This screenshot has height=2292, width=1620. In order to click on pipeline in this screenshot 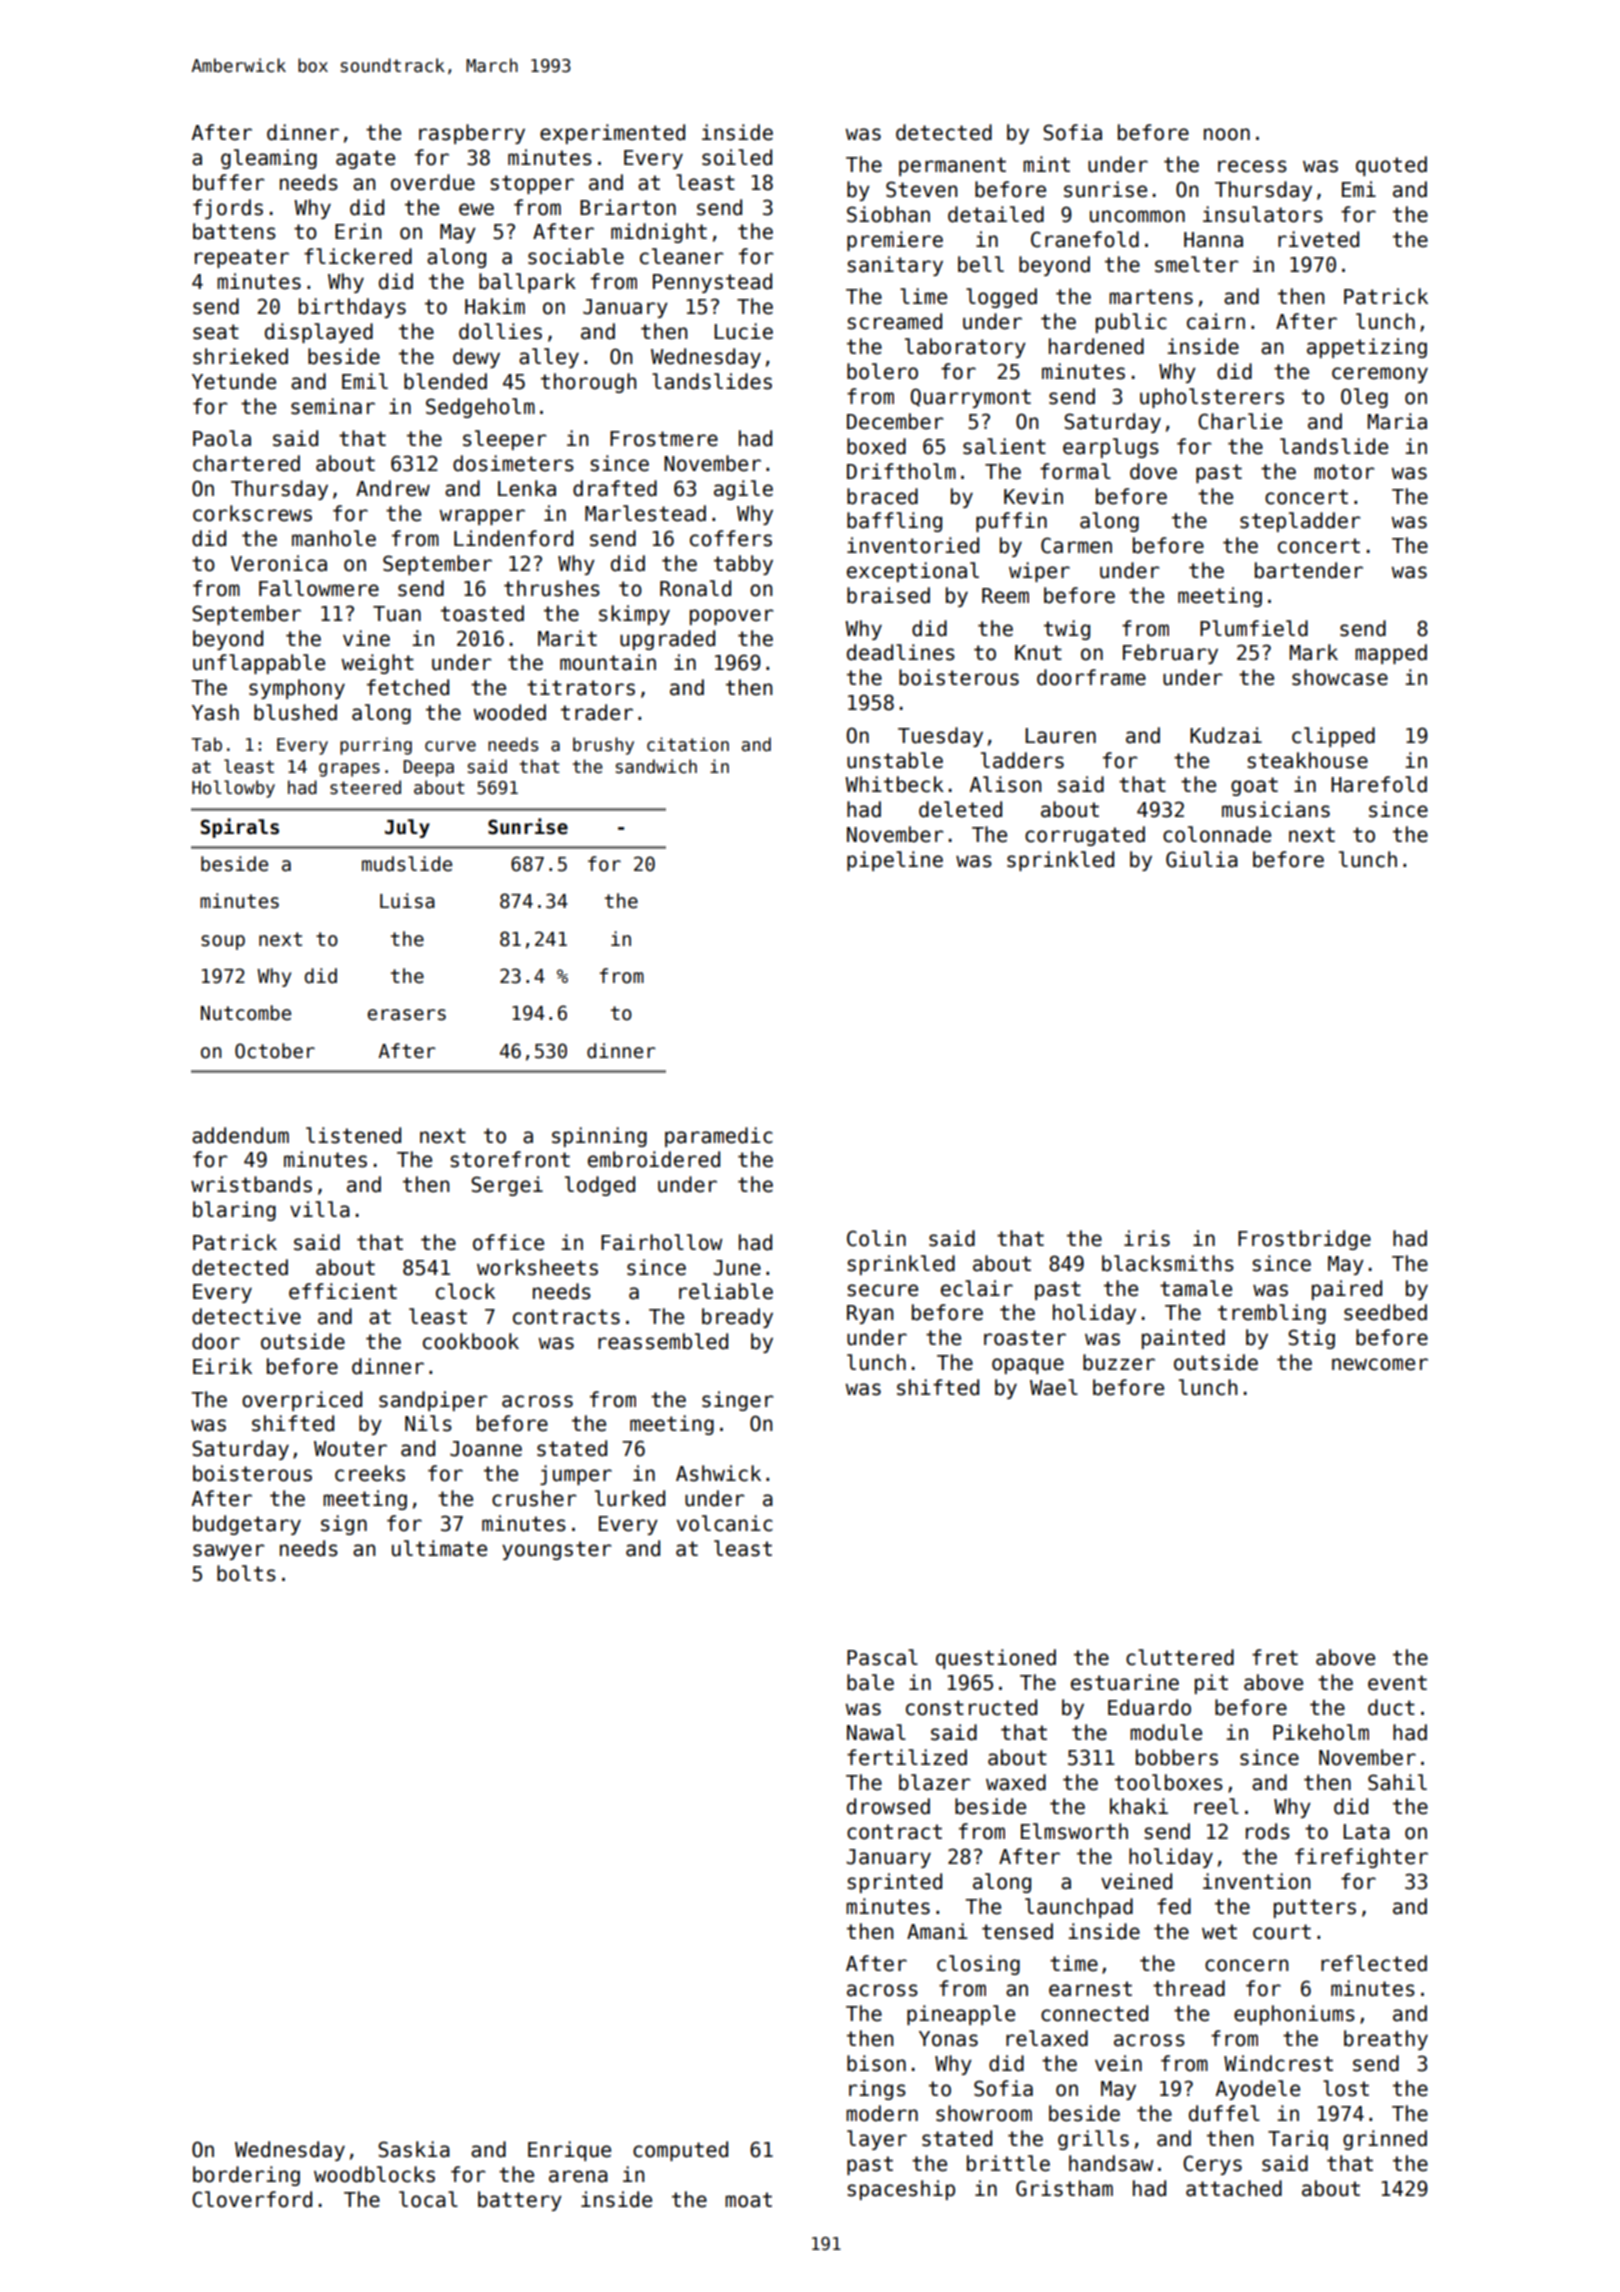, I will do `click(895, 861)`.
